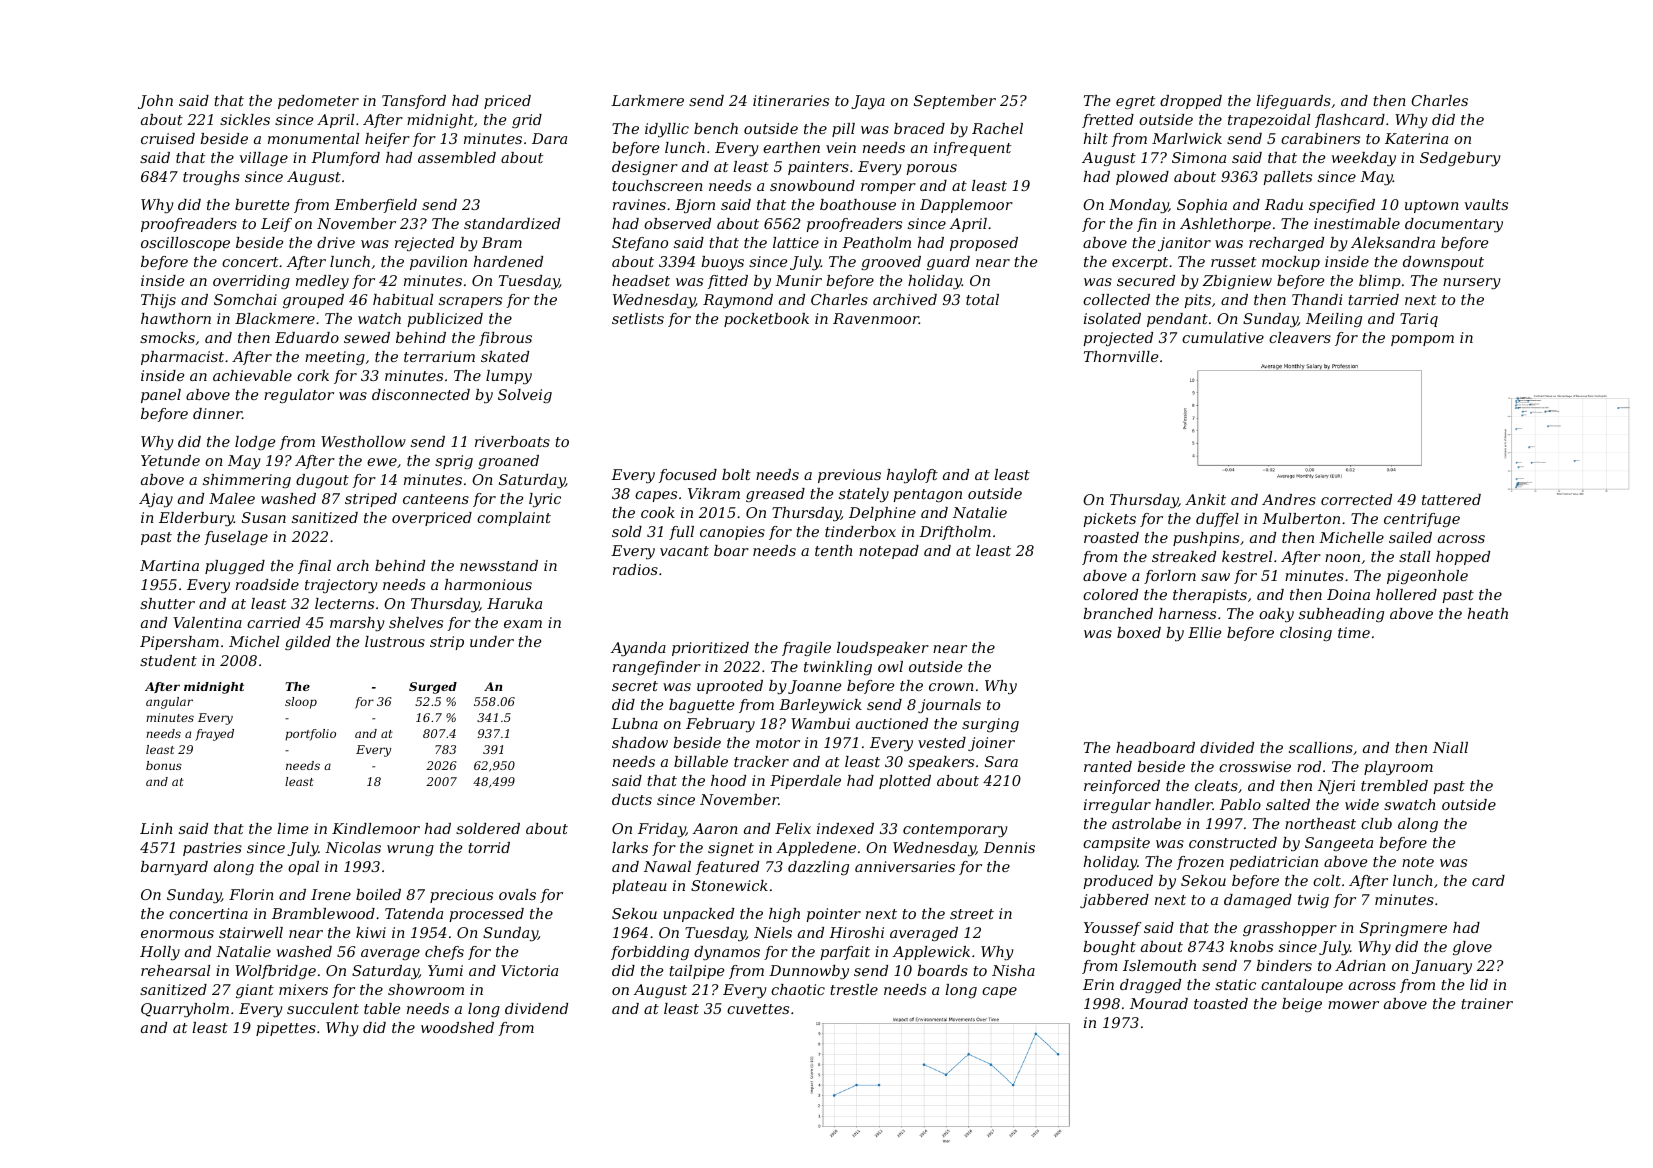  What do you see at coordinates (1472, 283) in the document?
I see `nursery` at bounding box center [1472, 283].
